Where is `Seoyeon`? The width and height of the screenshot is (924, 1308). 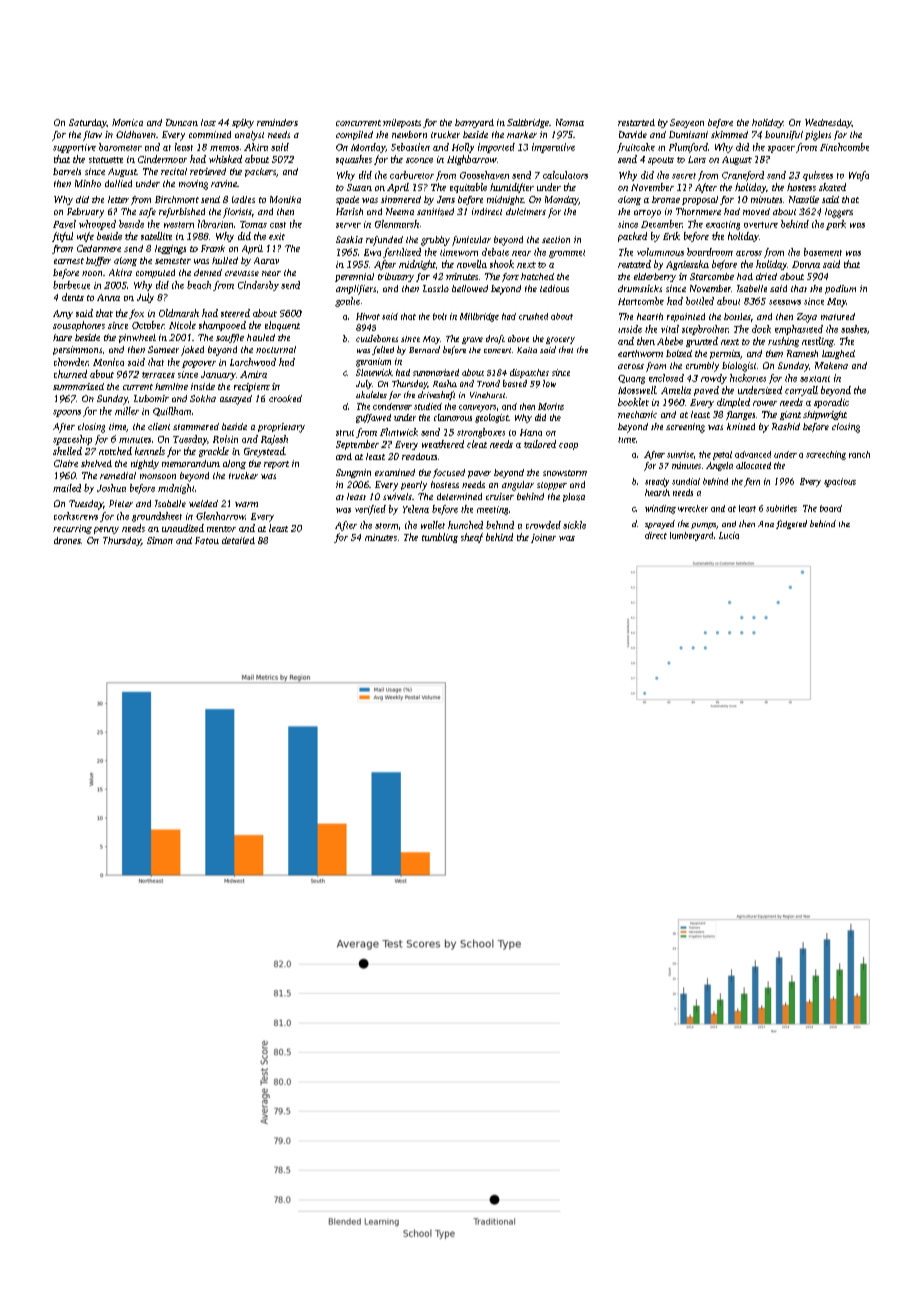 Seoyeon is located at coordinates (687, 123).
